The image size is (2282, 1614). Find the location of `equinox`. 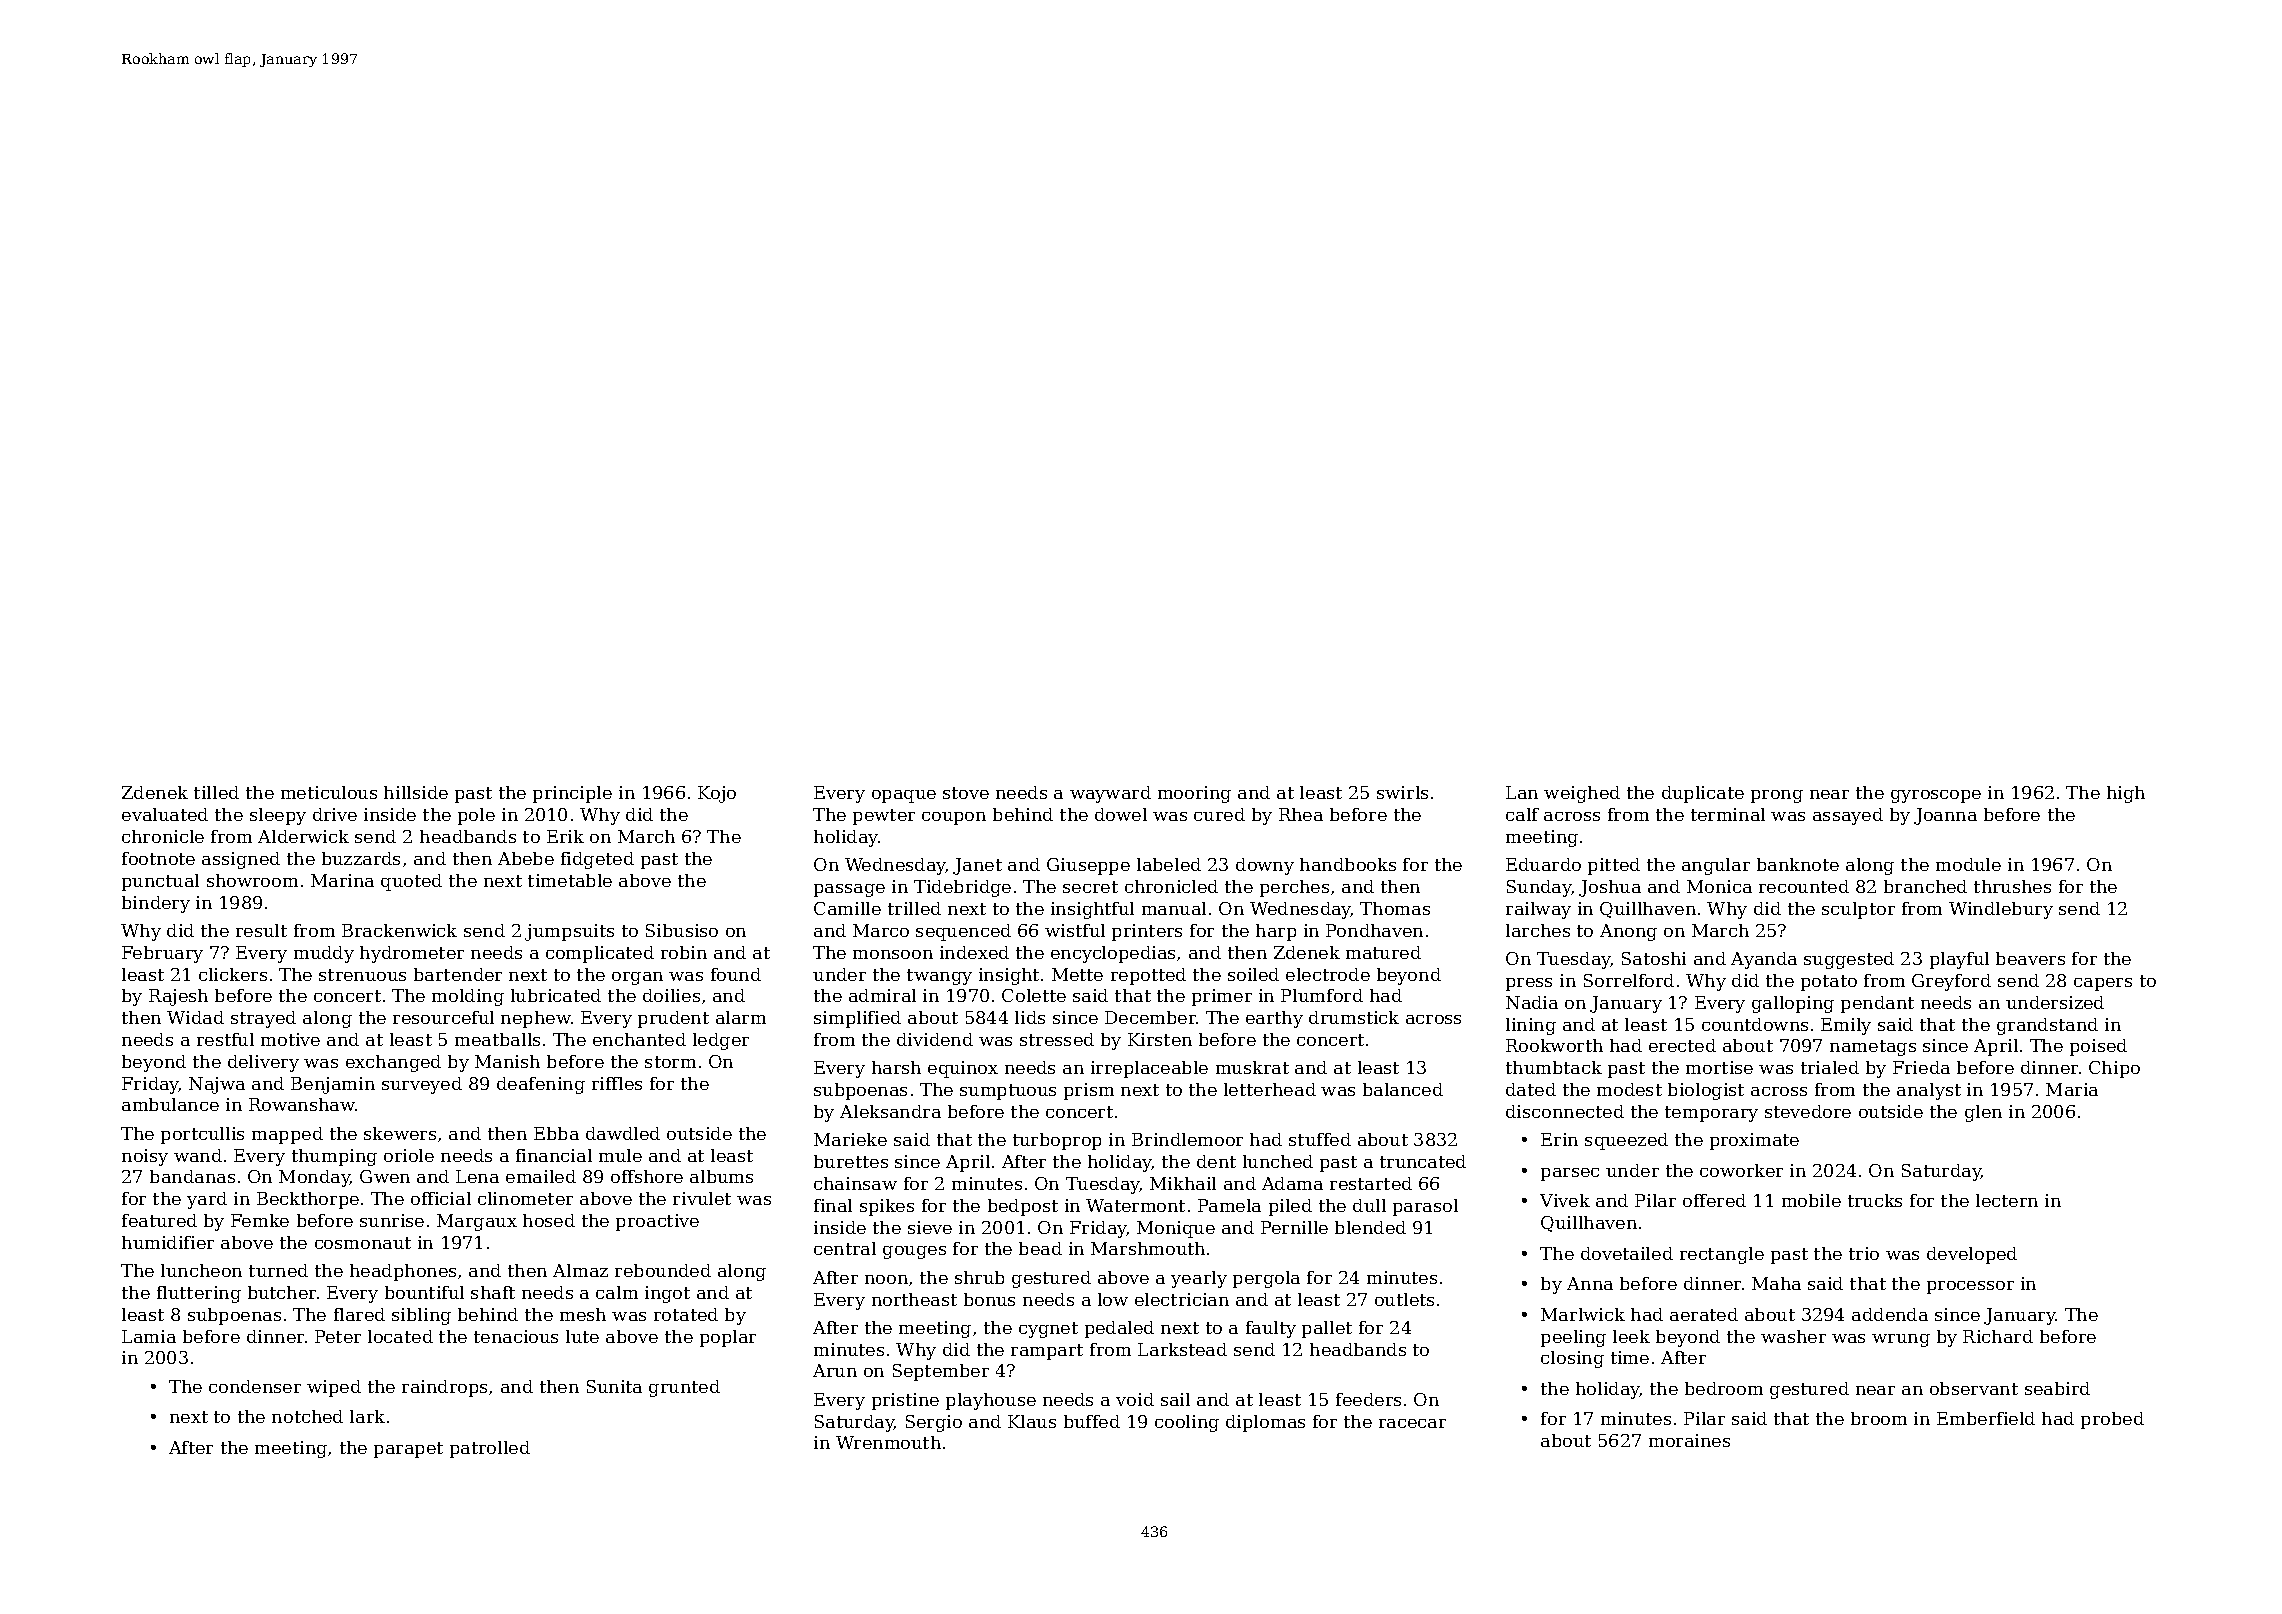

equinox is located at coordinates (963, 1069).
